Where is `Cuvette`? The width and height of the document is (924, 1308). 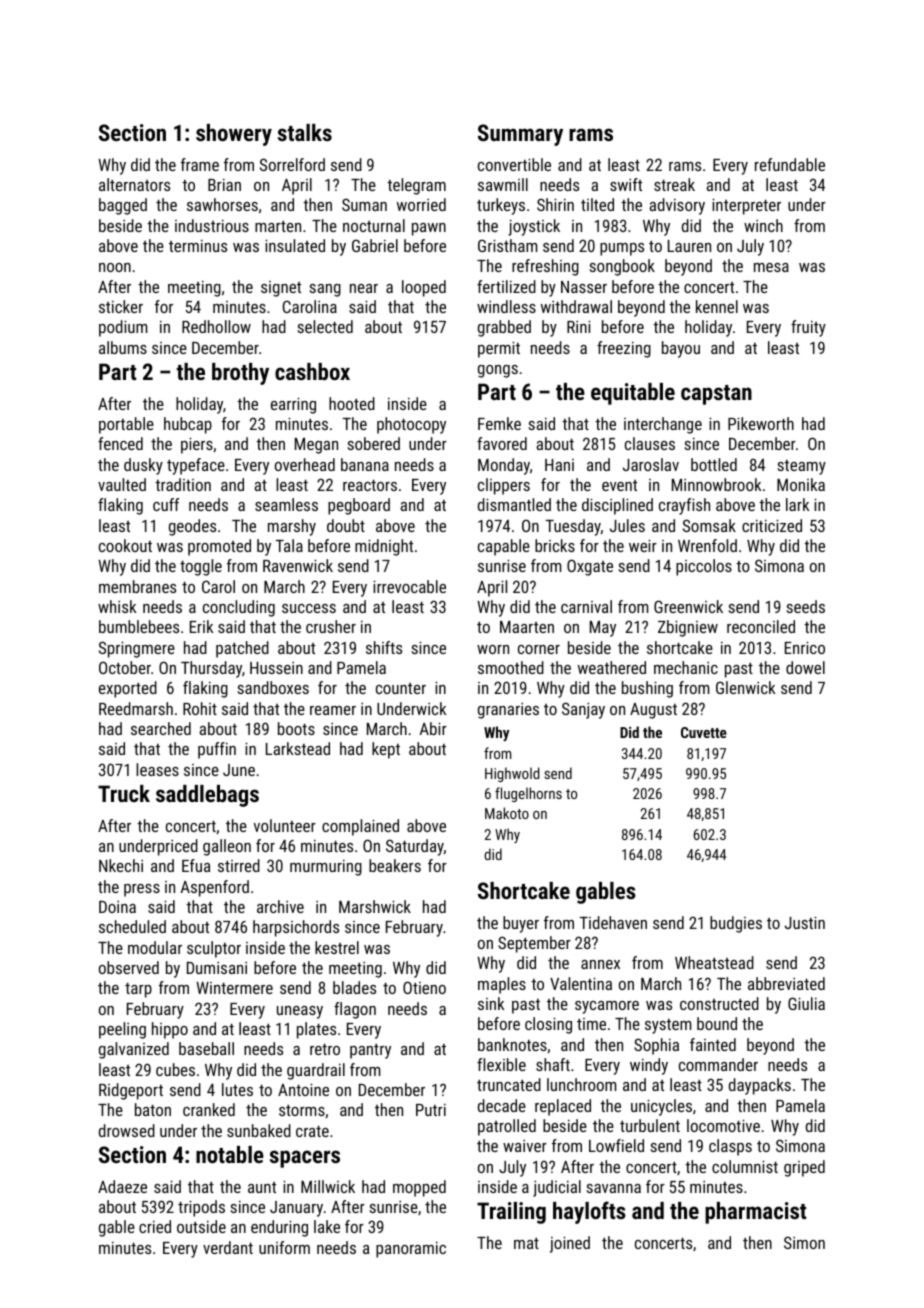 Cuvette is located at coordinates (704, 732).
